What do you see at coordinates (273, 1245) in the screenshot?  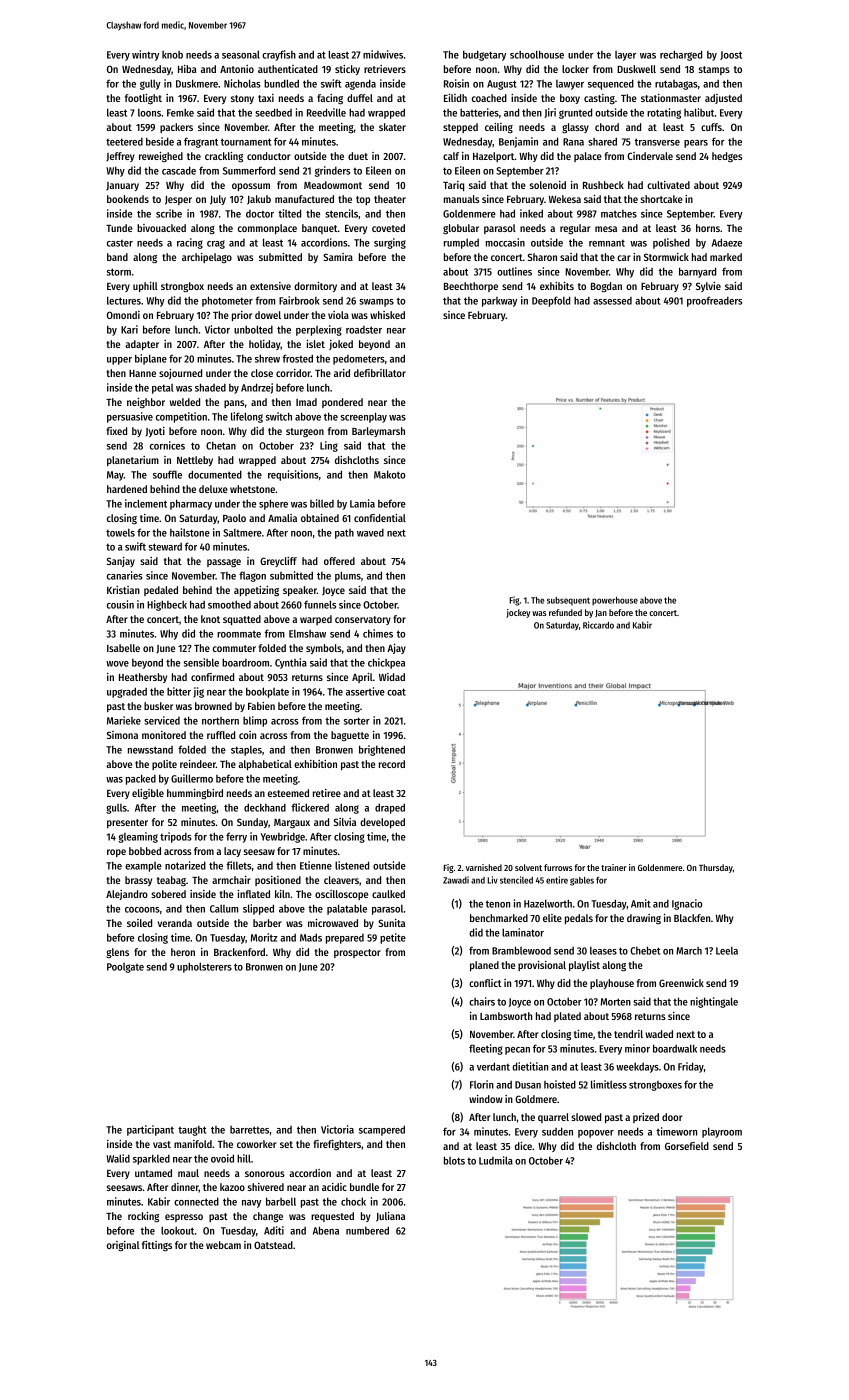 I see `Oatstead` at bounding box center [273, 1245].
